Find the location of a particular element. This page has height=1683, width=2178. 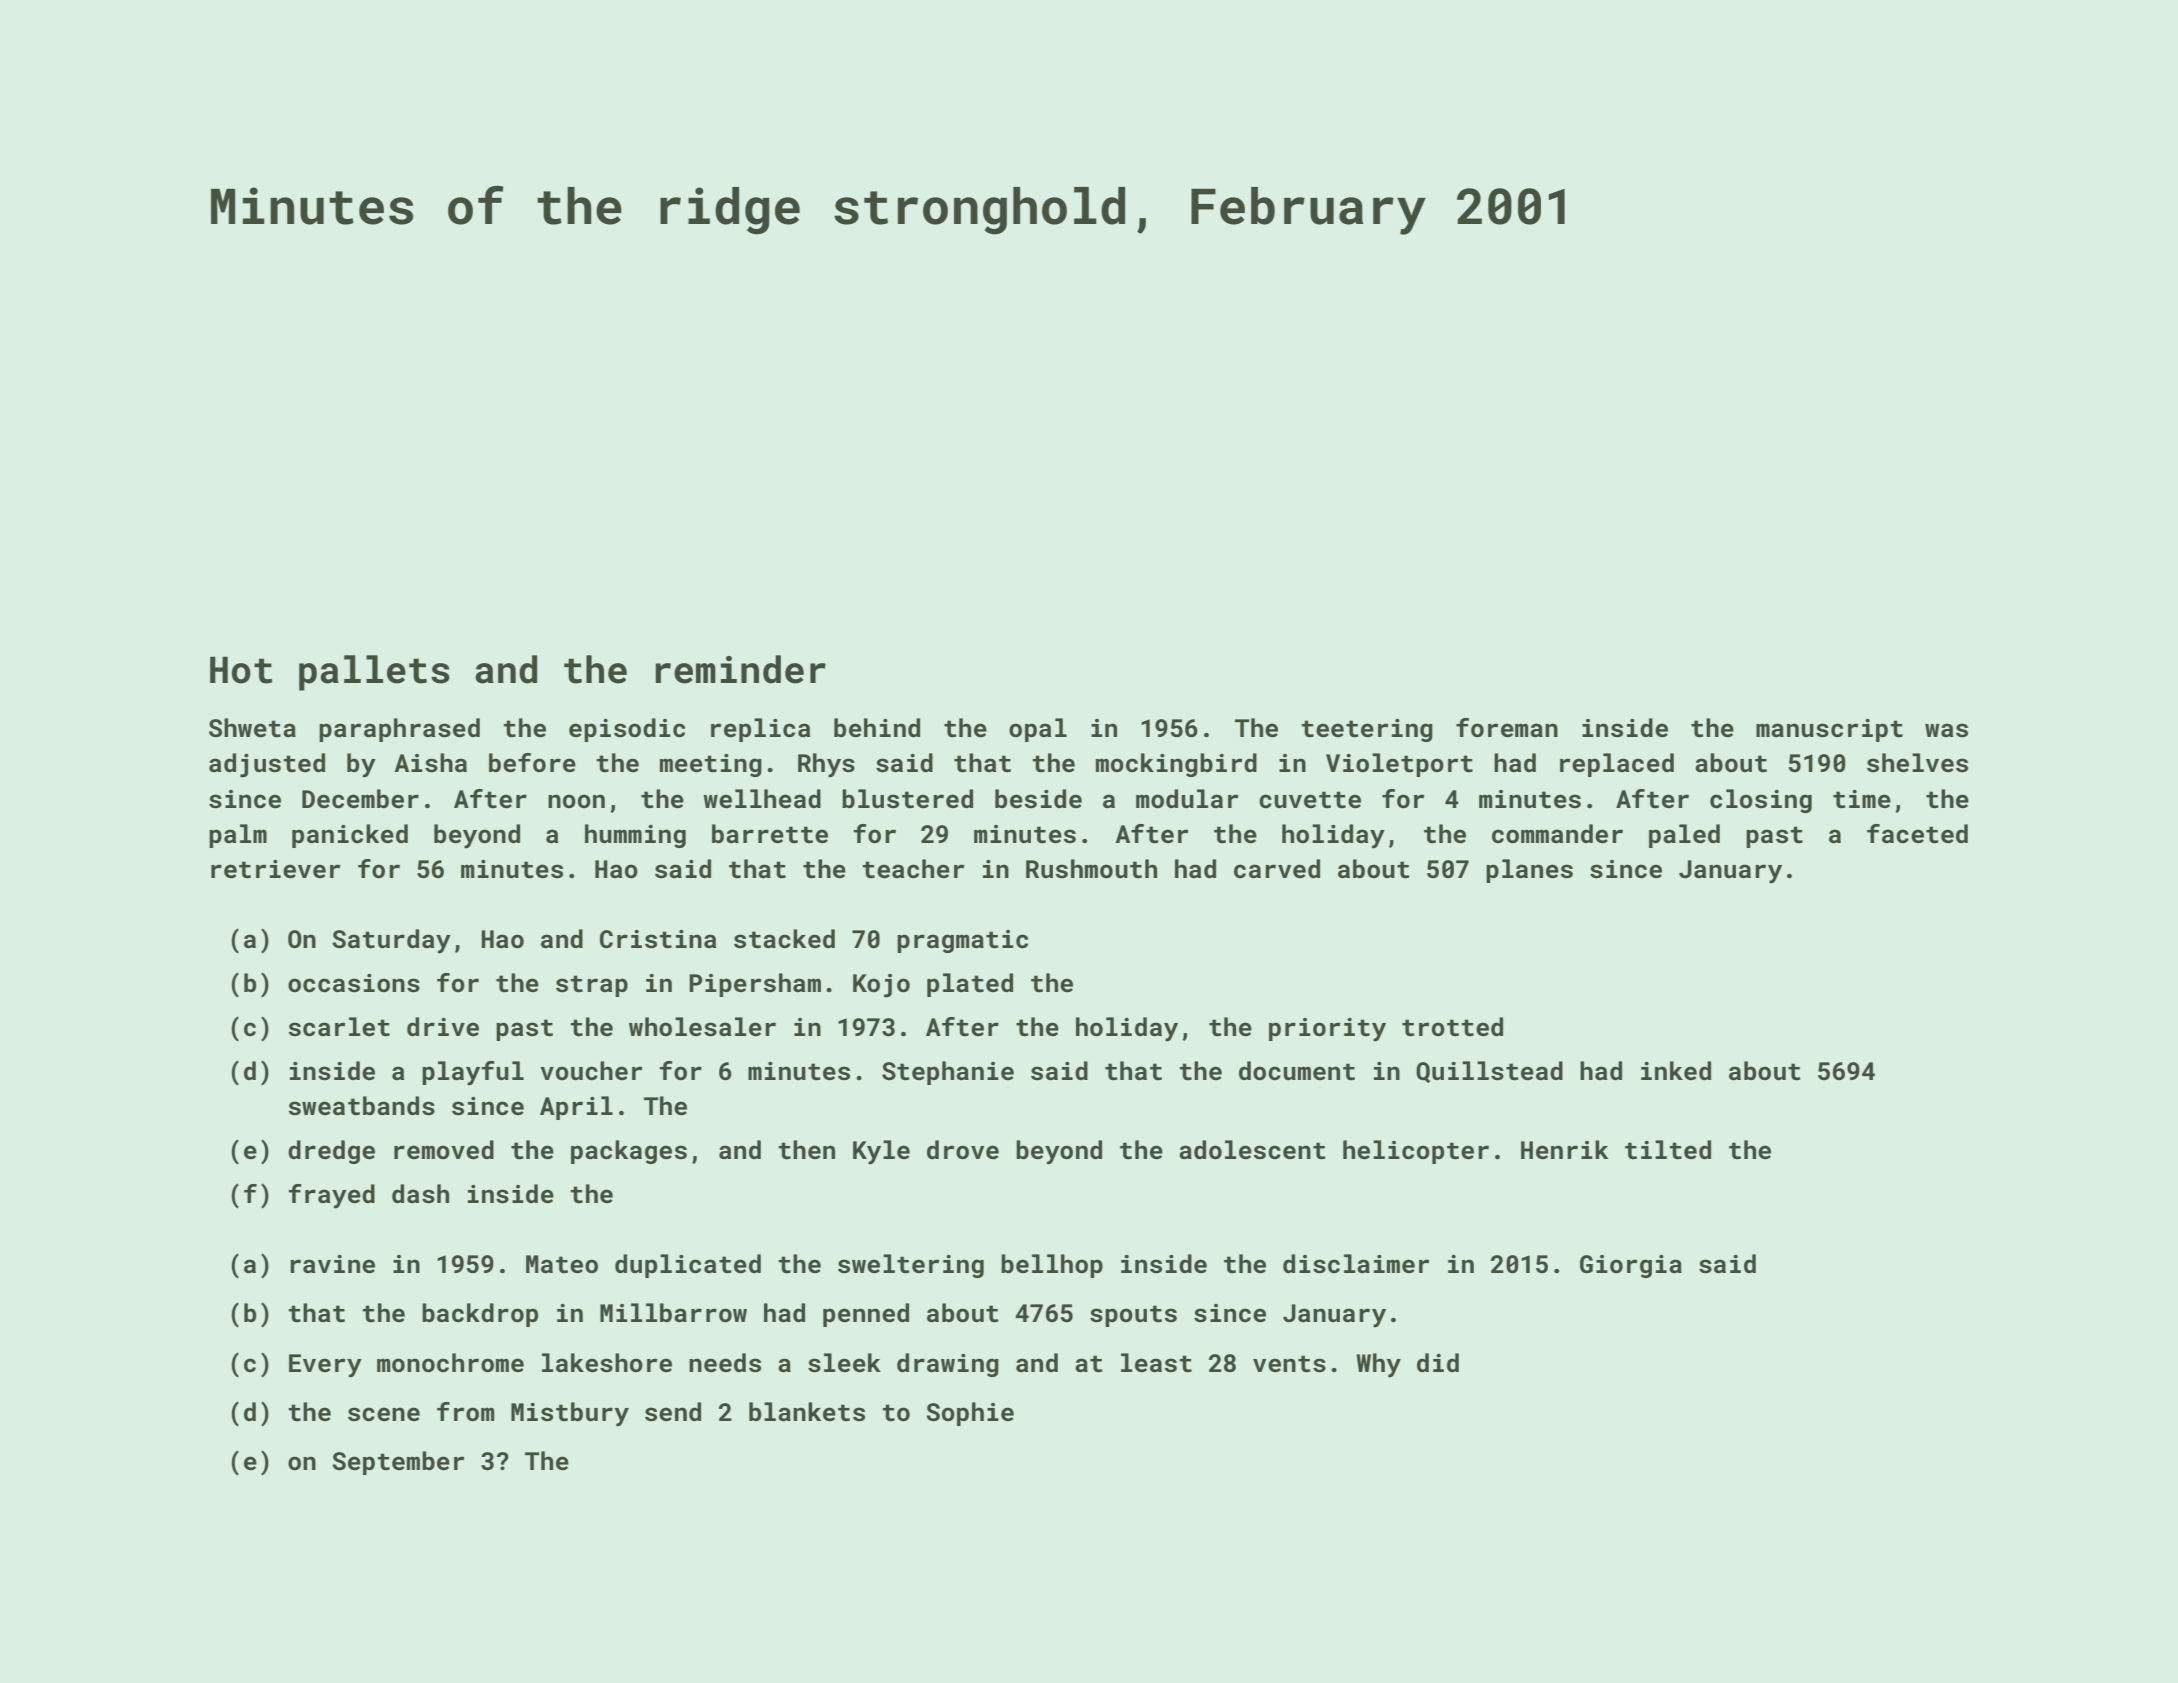

planes is located at coordinates (1529, 871).
